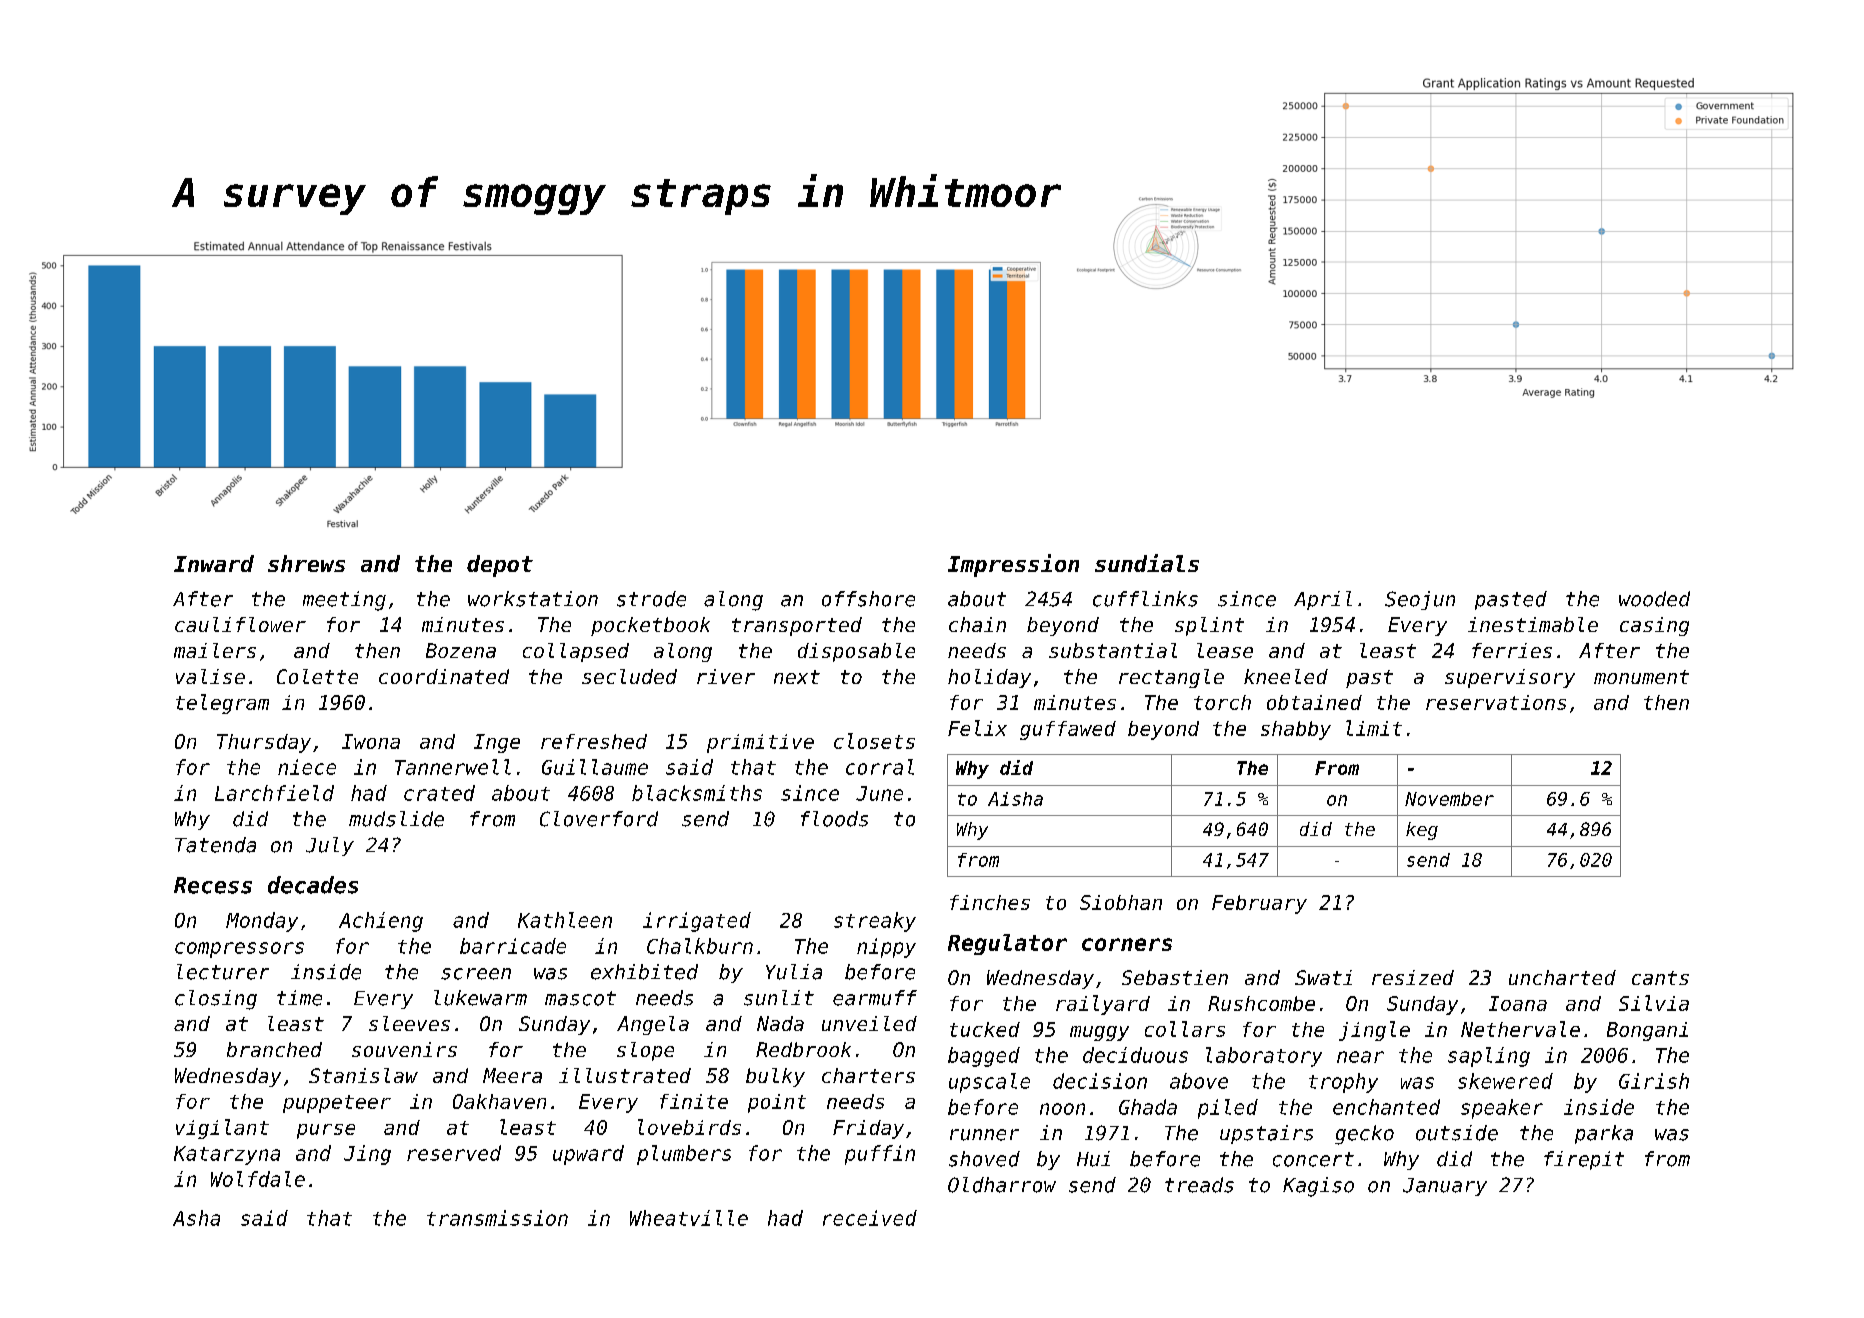 The width and height of the screenshot is (1864, 1318). Describe the element at coordinates (1654, 599) in the screenshot. I see `wooded` at that location.
